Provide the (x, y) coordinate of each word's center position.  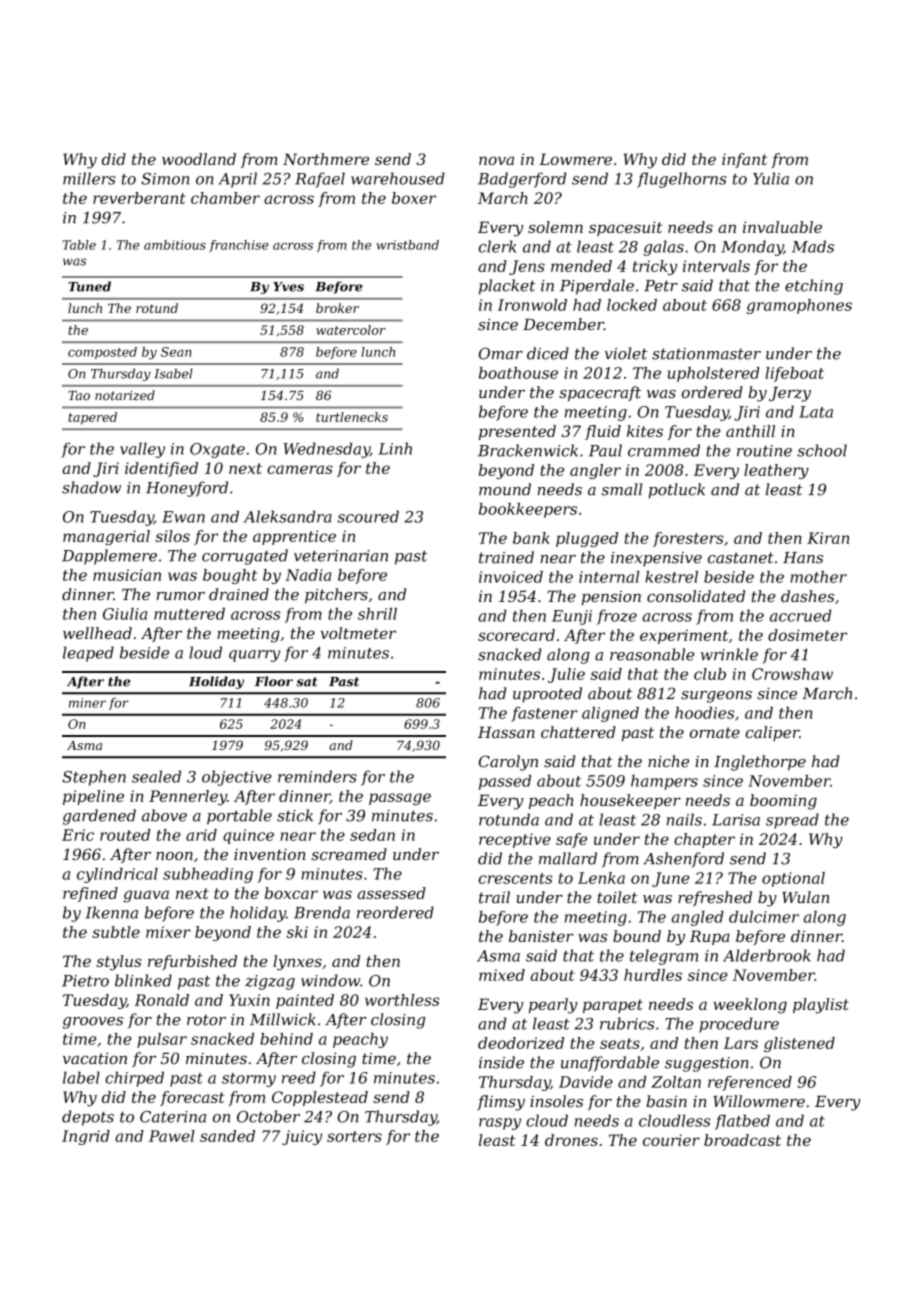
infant (744, 160)
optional (793, 879)
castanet (741, 558)
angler (595, 471)
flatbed (742, 1122)
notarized (125, 395)
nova (496, 160)
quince (248, 836)
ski (297, 932)
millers (89, 178)
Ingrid (86, 1137)
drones (571, 1140)
